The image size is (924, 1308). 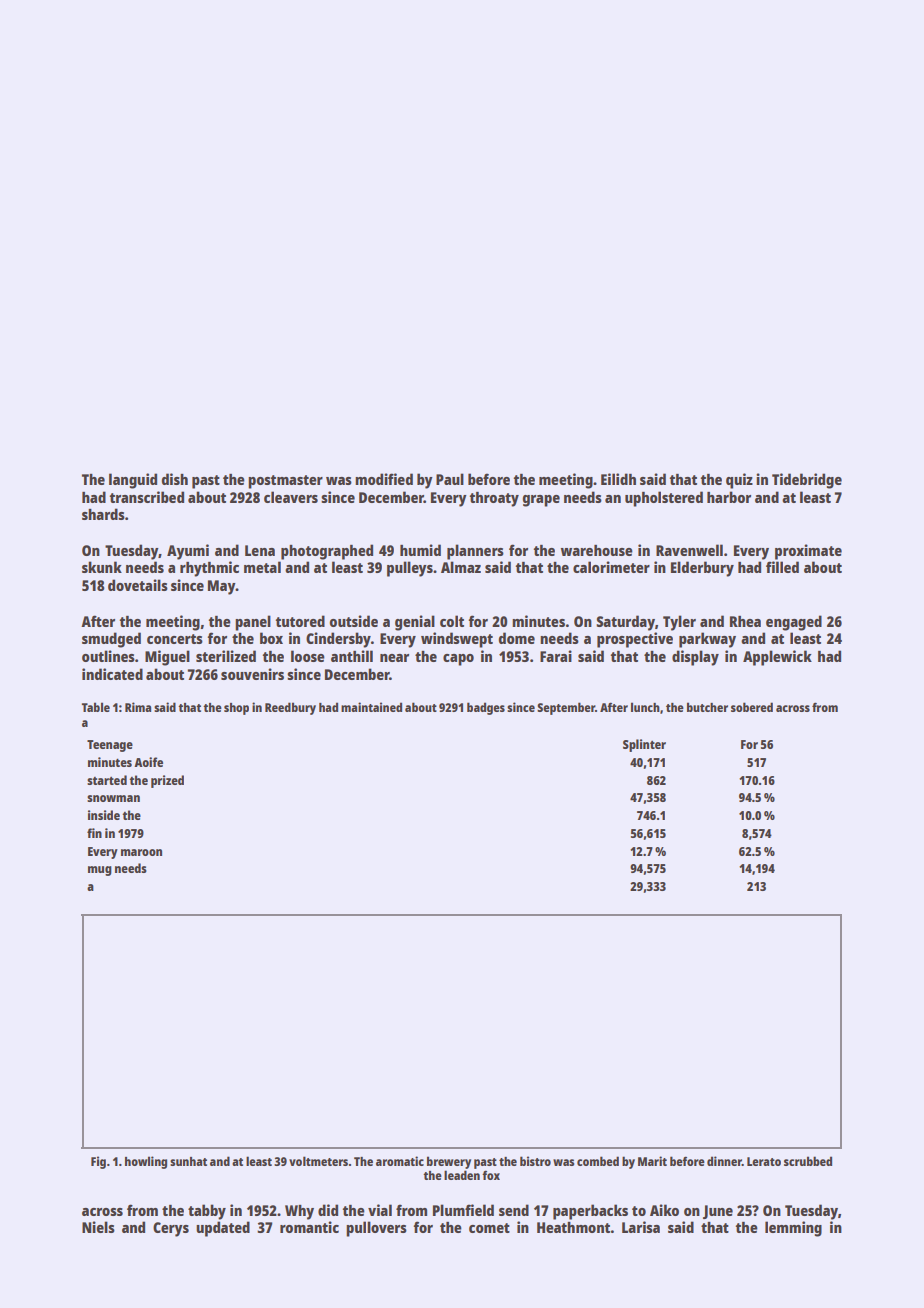 I want to click on proximate, so click(x=808, y=552).
